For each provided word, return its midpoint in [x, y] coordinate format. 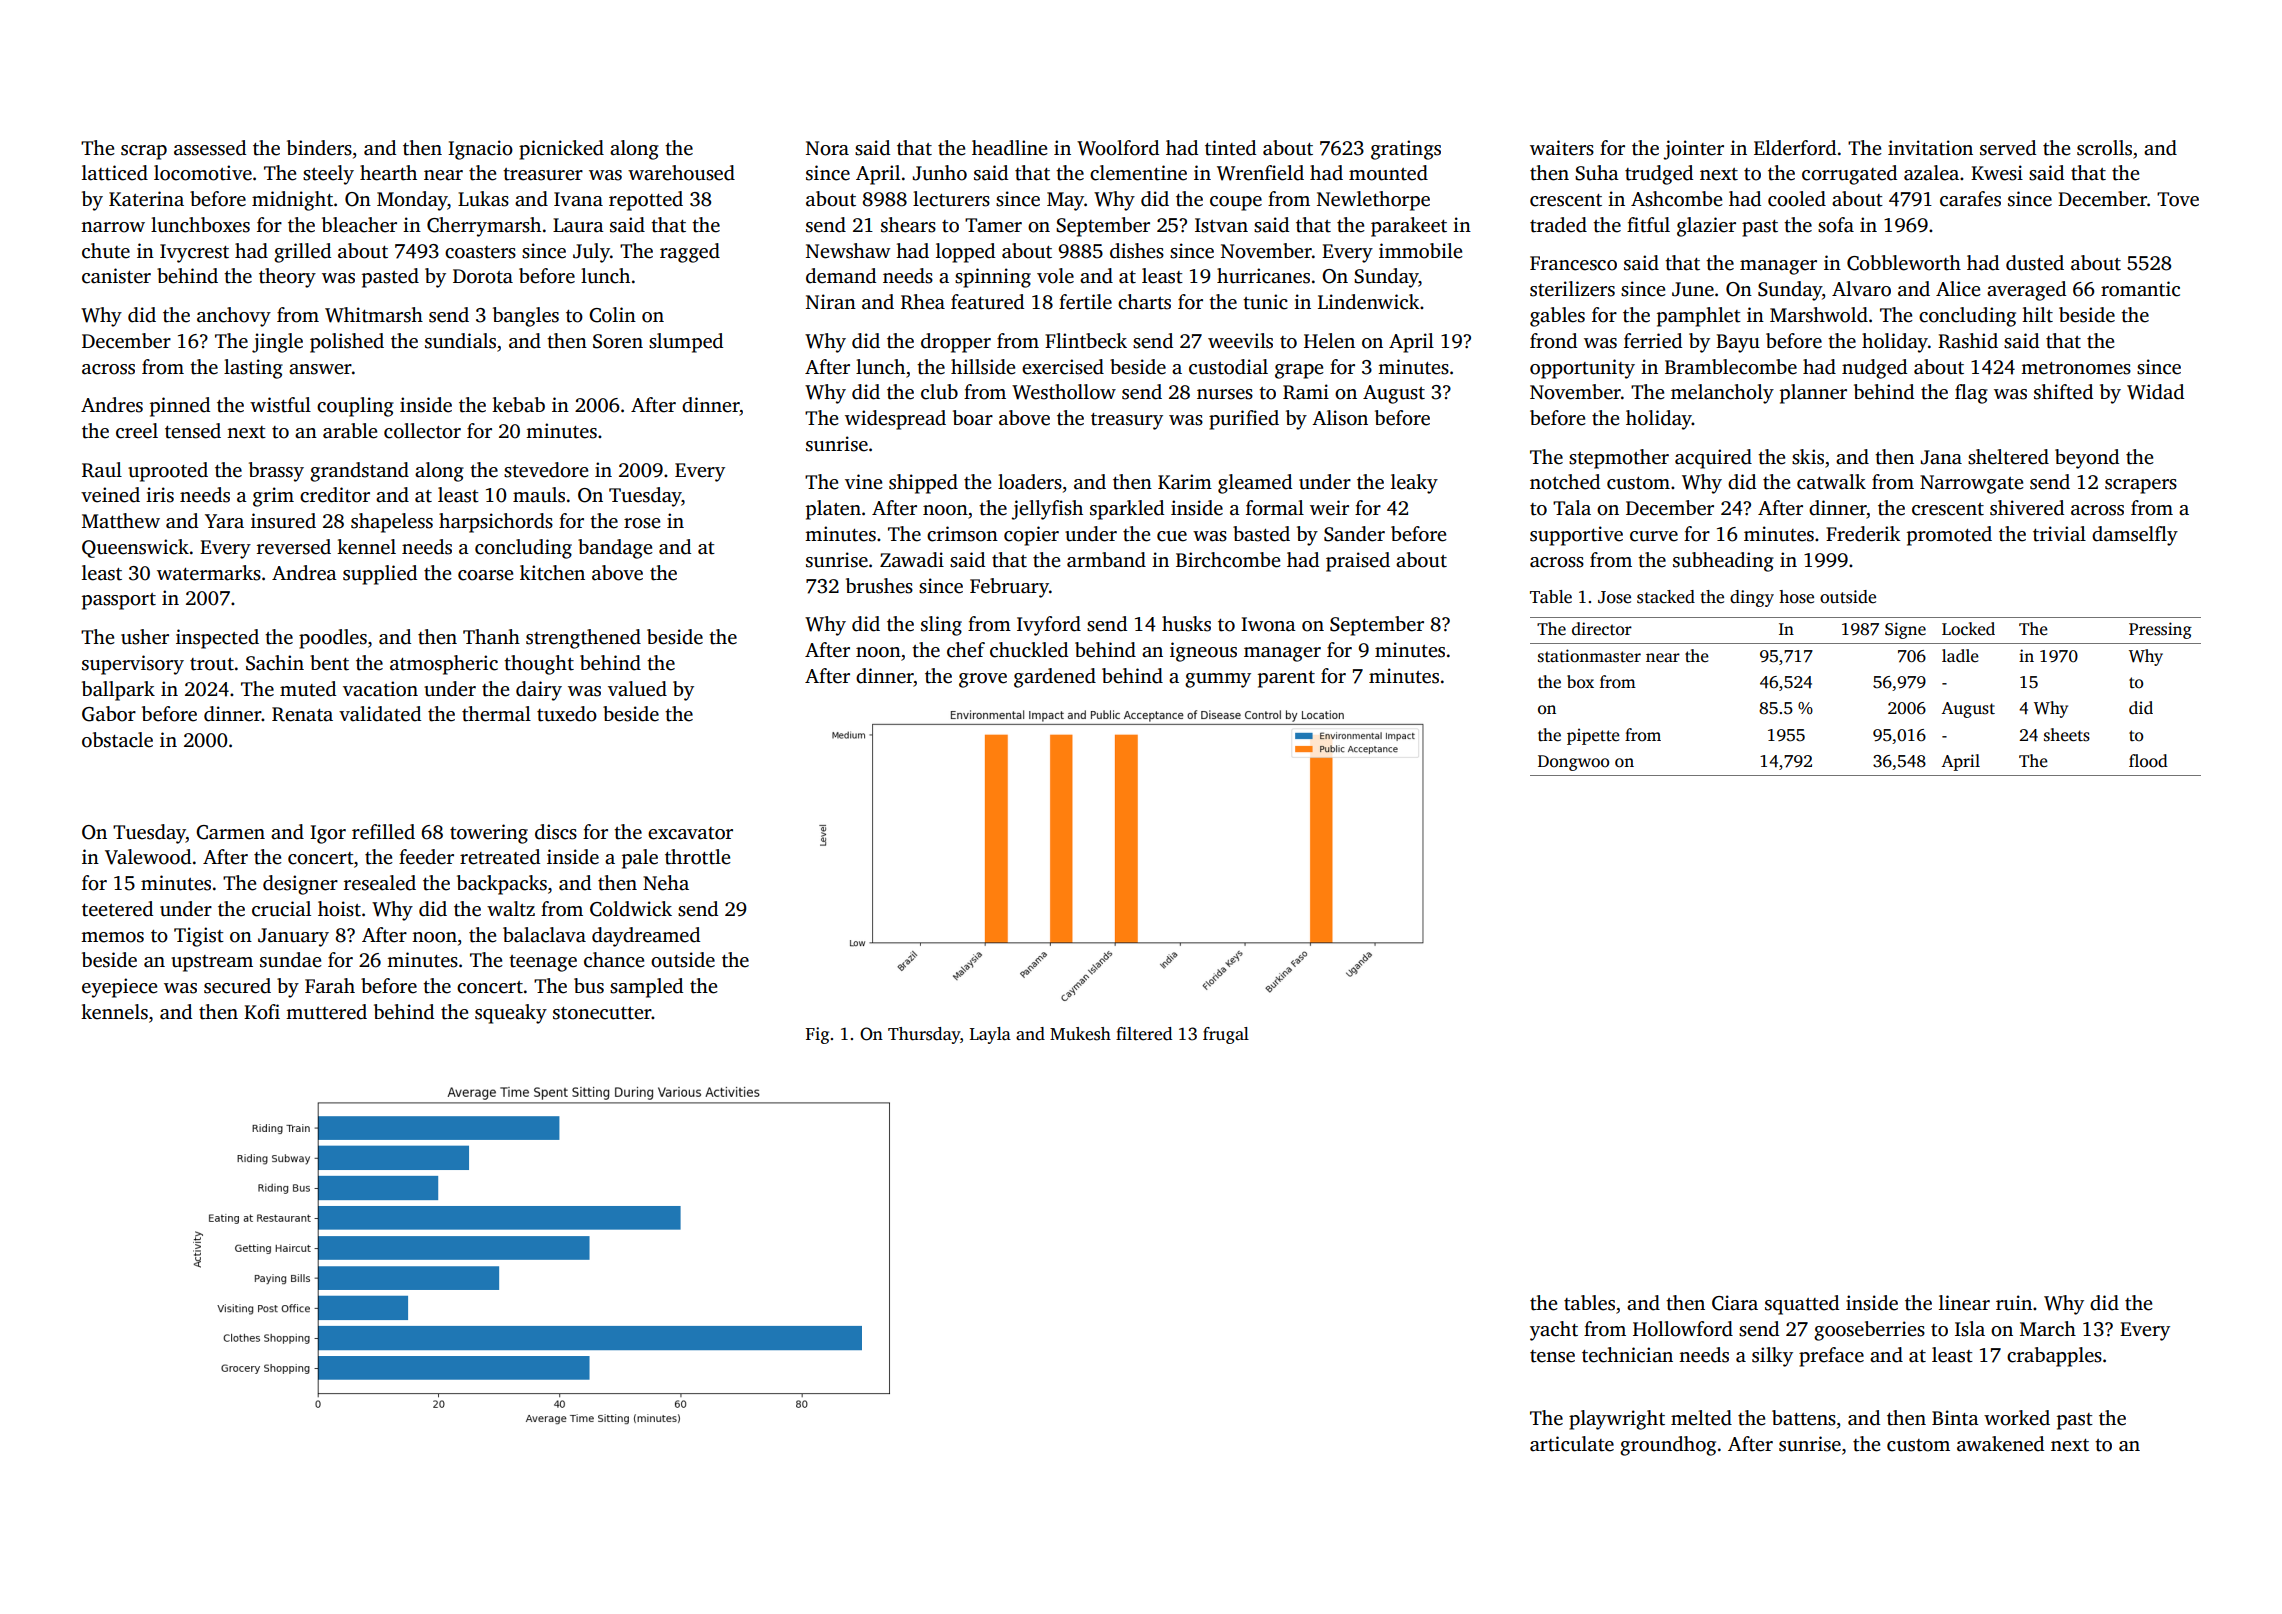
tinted [1230, 148]
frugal [1226, 1035]
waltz [511, 909]
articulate [1572, 1444]
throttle [698, 857]
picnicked [561, 150]
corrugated [1849, 175]
